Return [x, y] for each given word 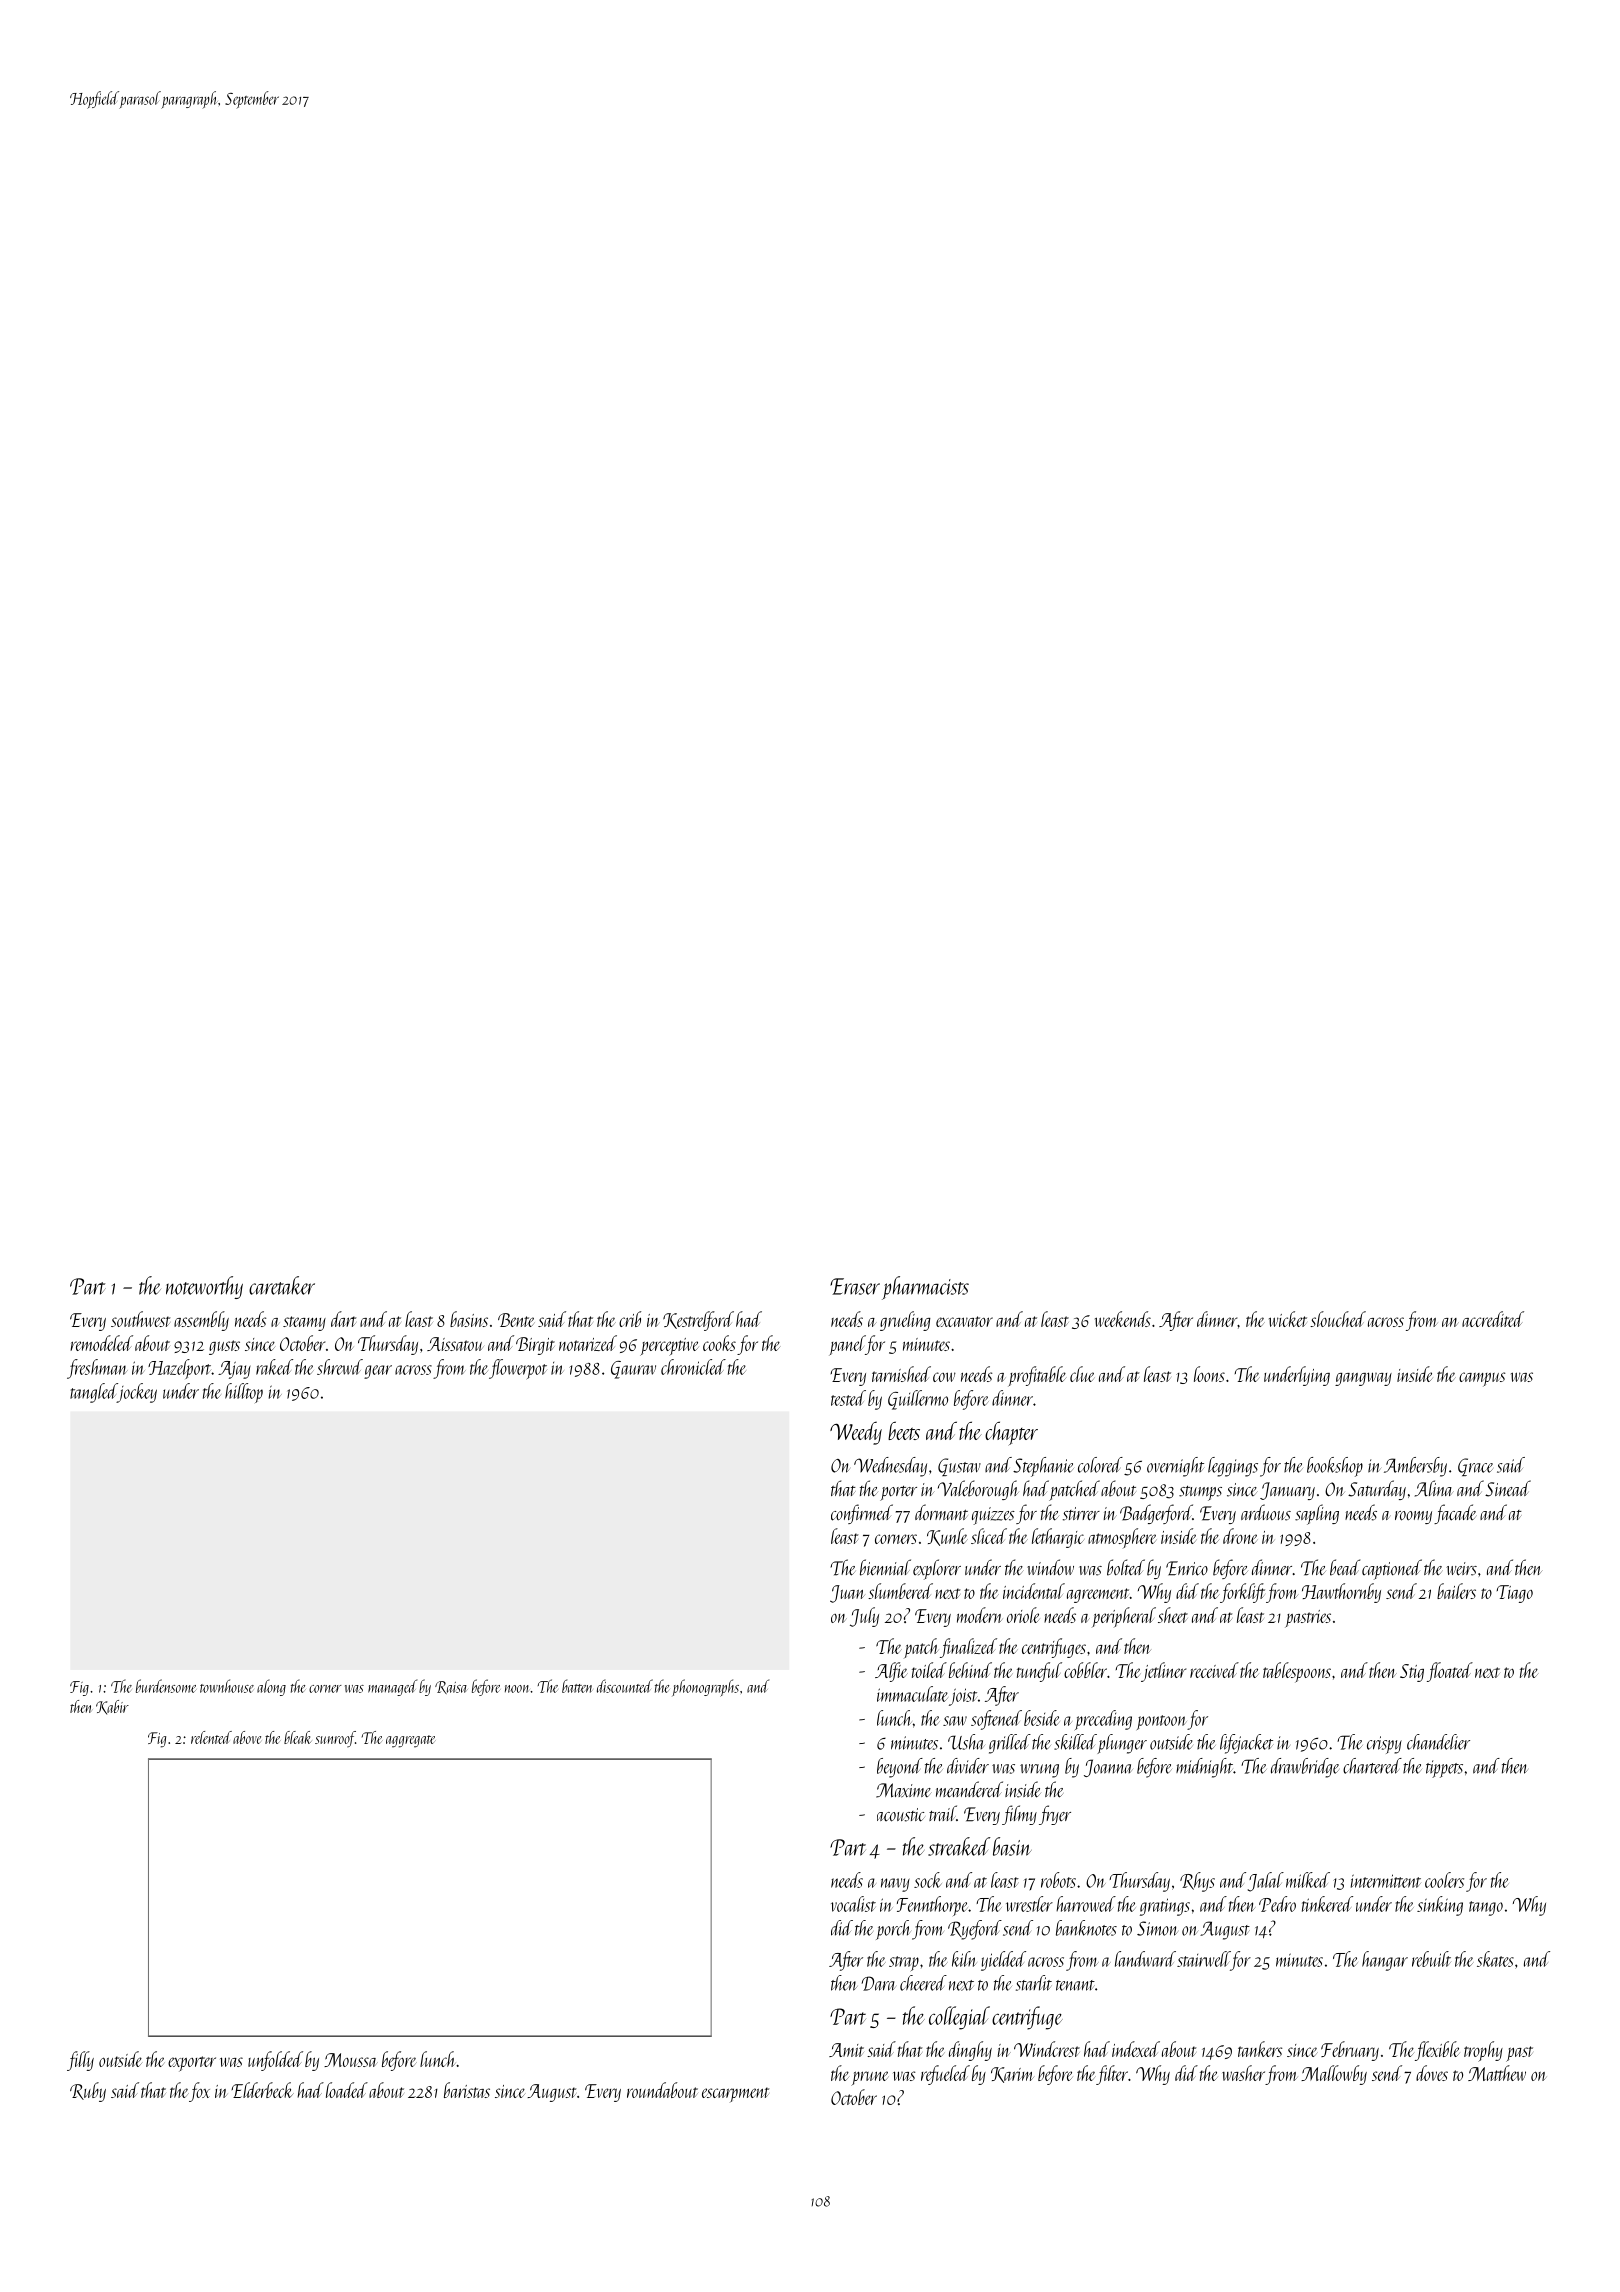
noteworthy [204, 1287]
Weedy [856, 1433]
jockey [137, 1393]
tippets [1444, 1769]
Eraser [855, 1286]
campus [1482, 1379]
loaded [347, 2090]
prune [869, 2078]
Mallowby [1334, 2075]
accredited [1493, 1319]
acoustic [901, 1815]
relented [211, 1737]
